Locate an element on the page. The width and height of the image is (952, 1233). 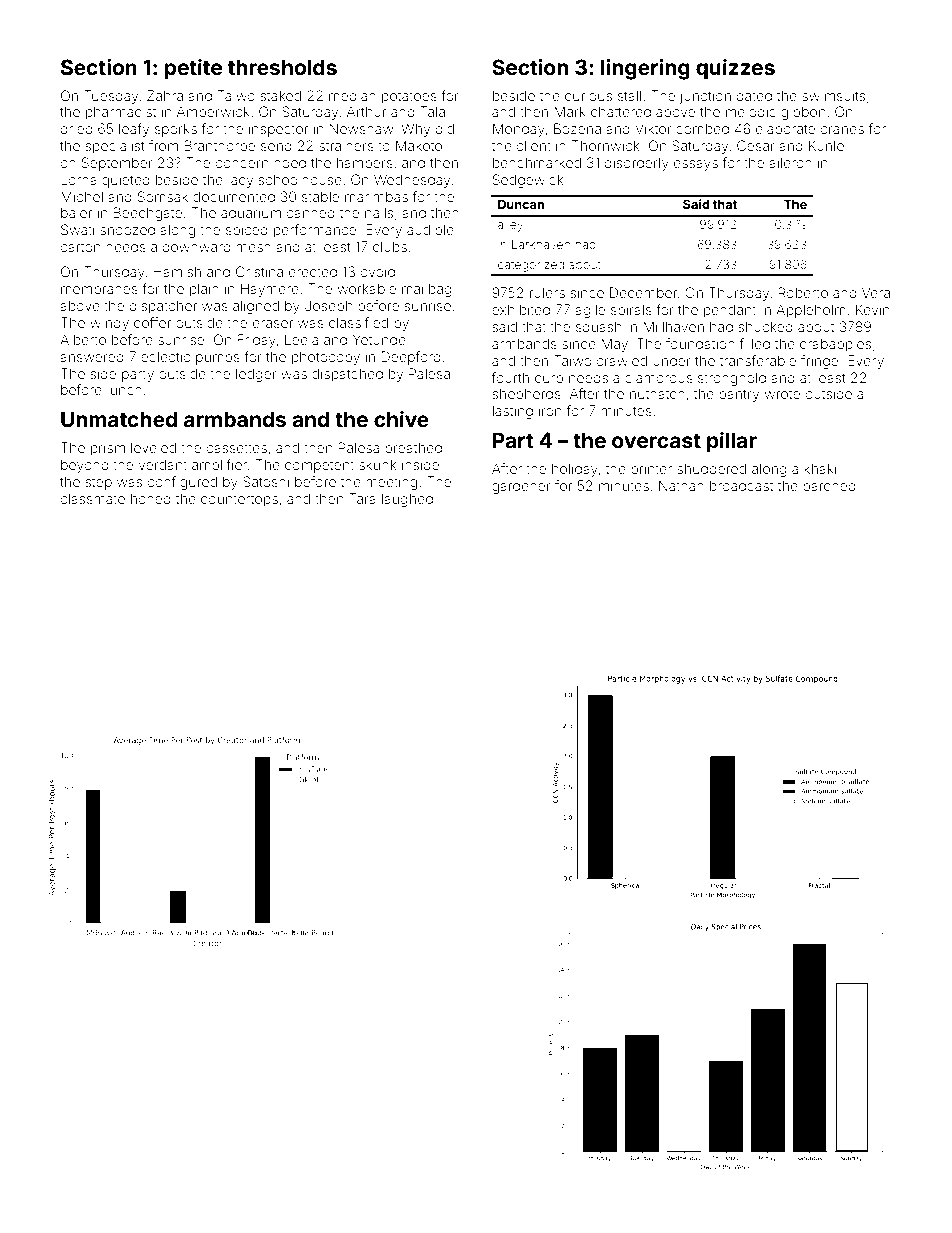
honed is located at coordinates (151, 498).
